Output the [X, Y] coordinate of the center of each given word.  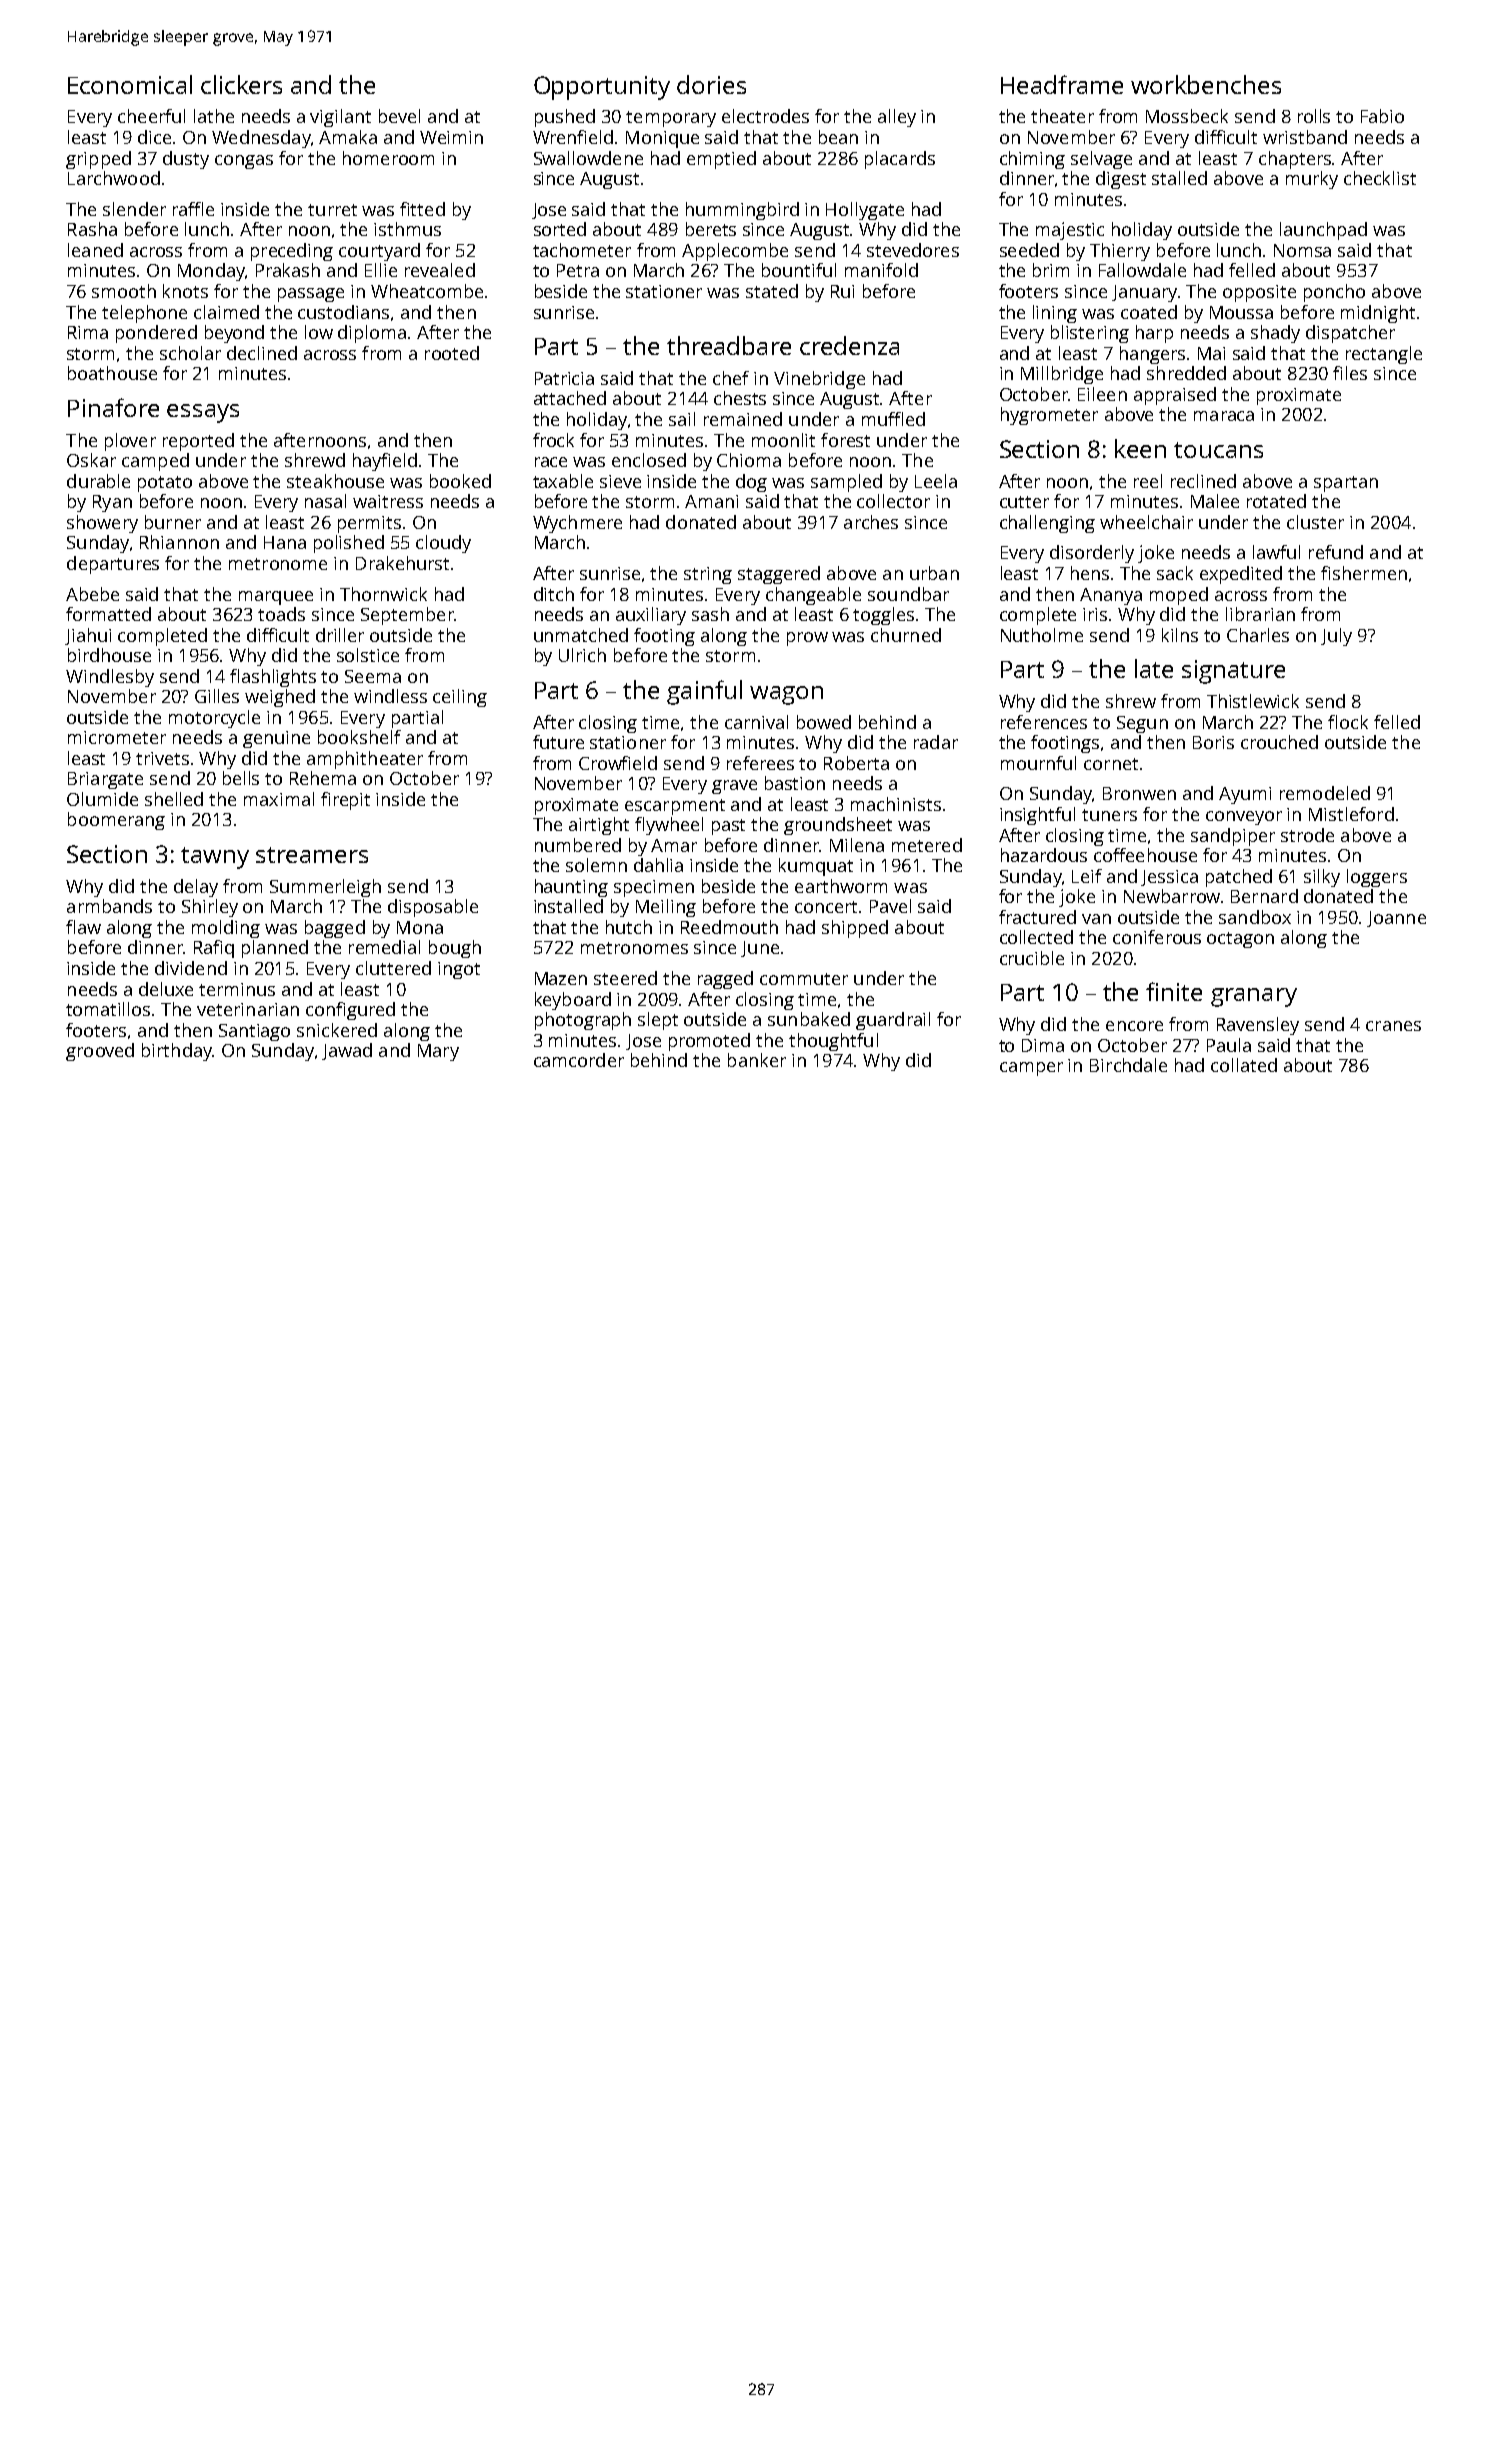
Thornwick [383, 594]
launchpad [1323, 231]
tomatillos [108, 1009]
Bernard [1264, 896]
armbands [109, 906]
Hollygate [865, 211]
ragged [725, 980]
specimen [654, 888]
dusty [186, 160]
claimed [226, 312]
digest [1121, 180]
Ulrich [582, 655]
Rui [842, 291]
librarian [1260, 614]
